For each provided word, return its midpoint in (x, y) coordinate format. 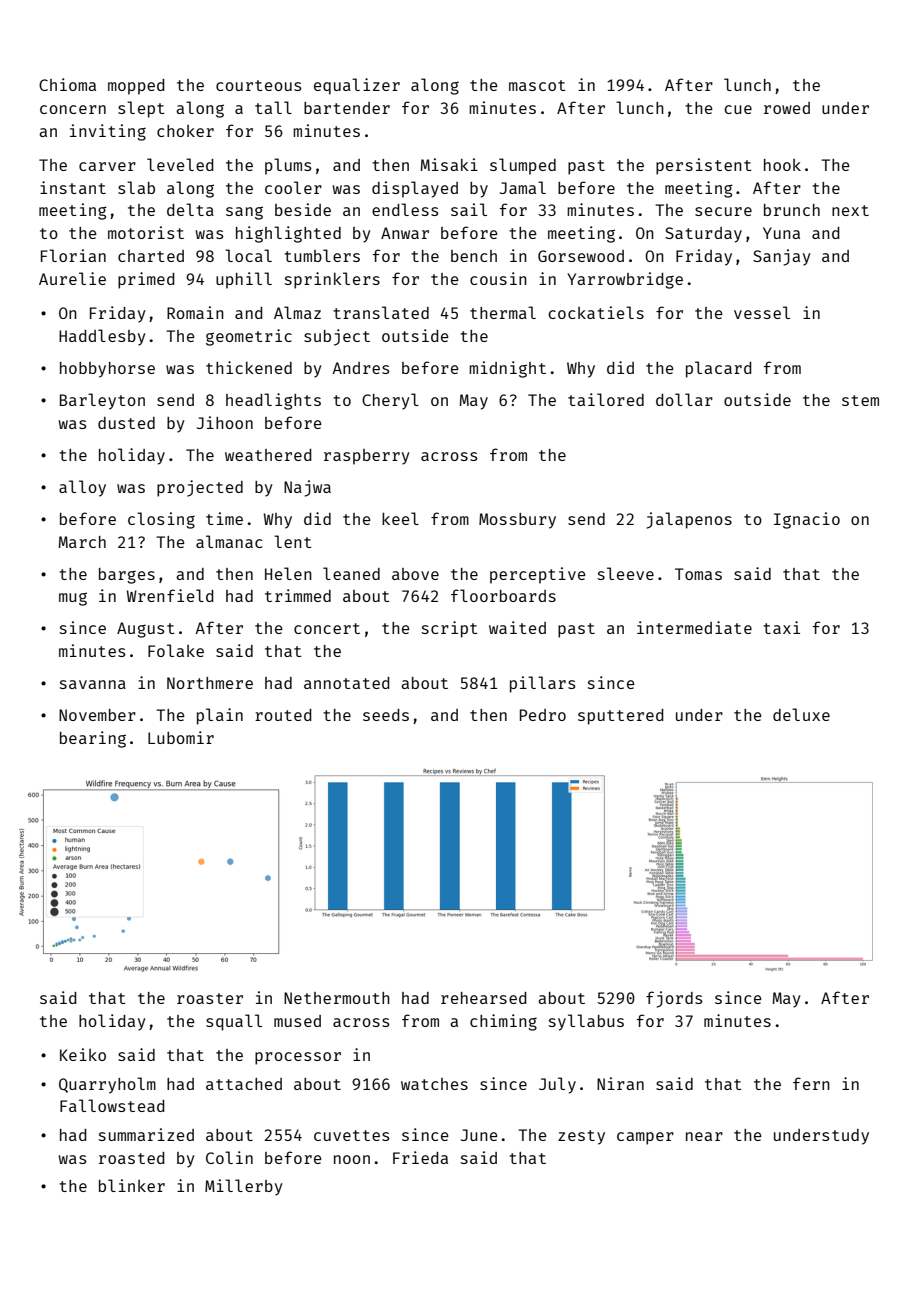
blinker (132, 1185)
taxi (781, 627)
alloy (82, 488)
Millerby (244, 1187)
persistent (704, 166)
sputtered (621, 717)
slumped (523, 166)
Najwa (307, 488)
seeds (386, 715)
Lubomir (181, 737)
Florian (73, 255)
